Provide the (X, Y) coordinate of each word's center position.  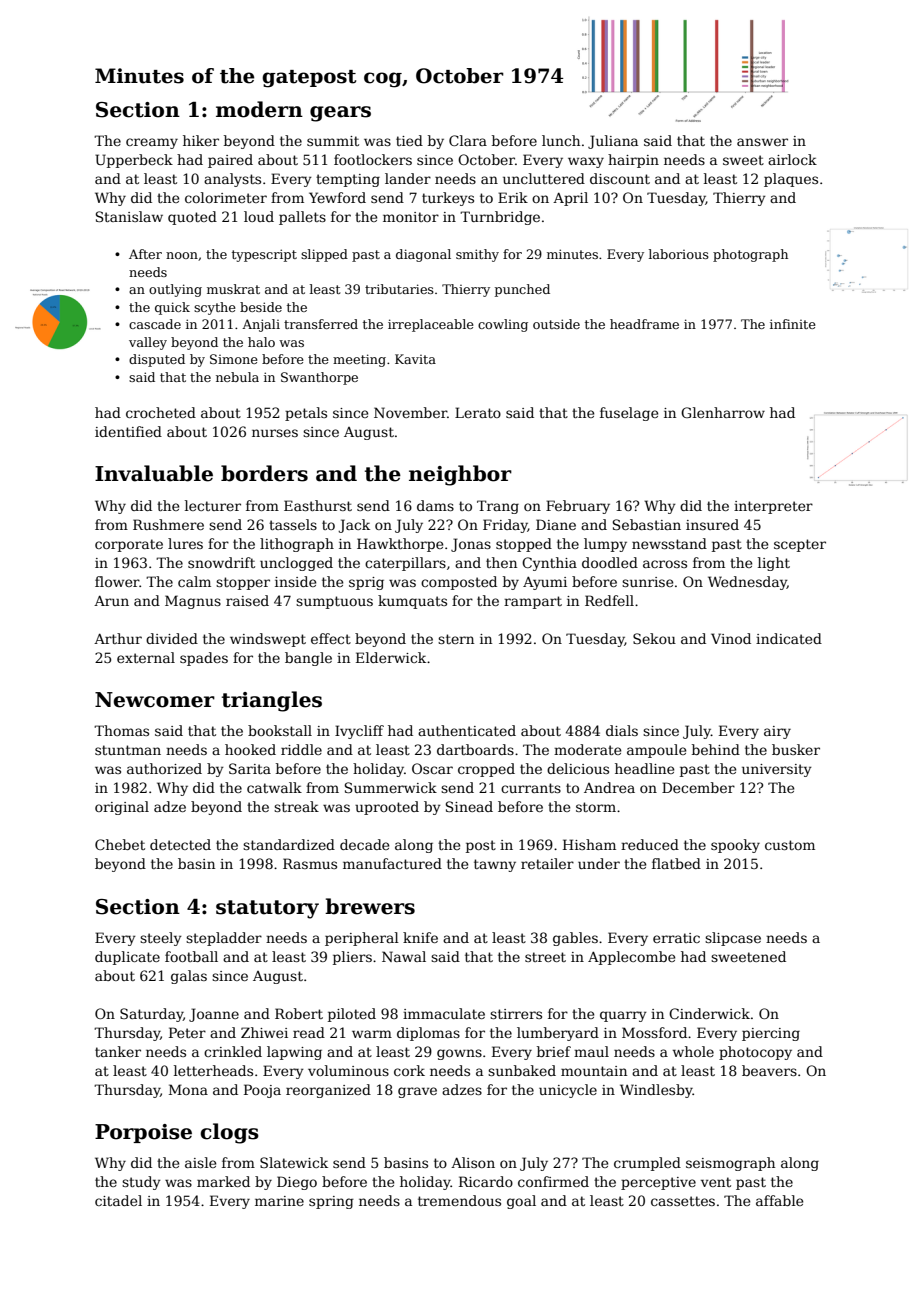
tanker (118, 1051)
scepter (800, 545)
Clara (468, 140)
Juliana (613, 142)
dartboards (475, 749)
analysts (232, 180)
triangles (272, 701)
